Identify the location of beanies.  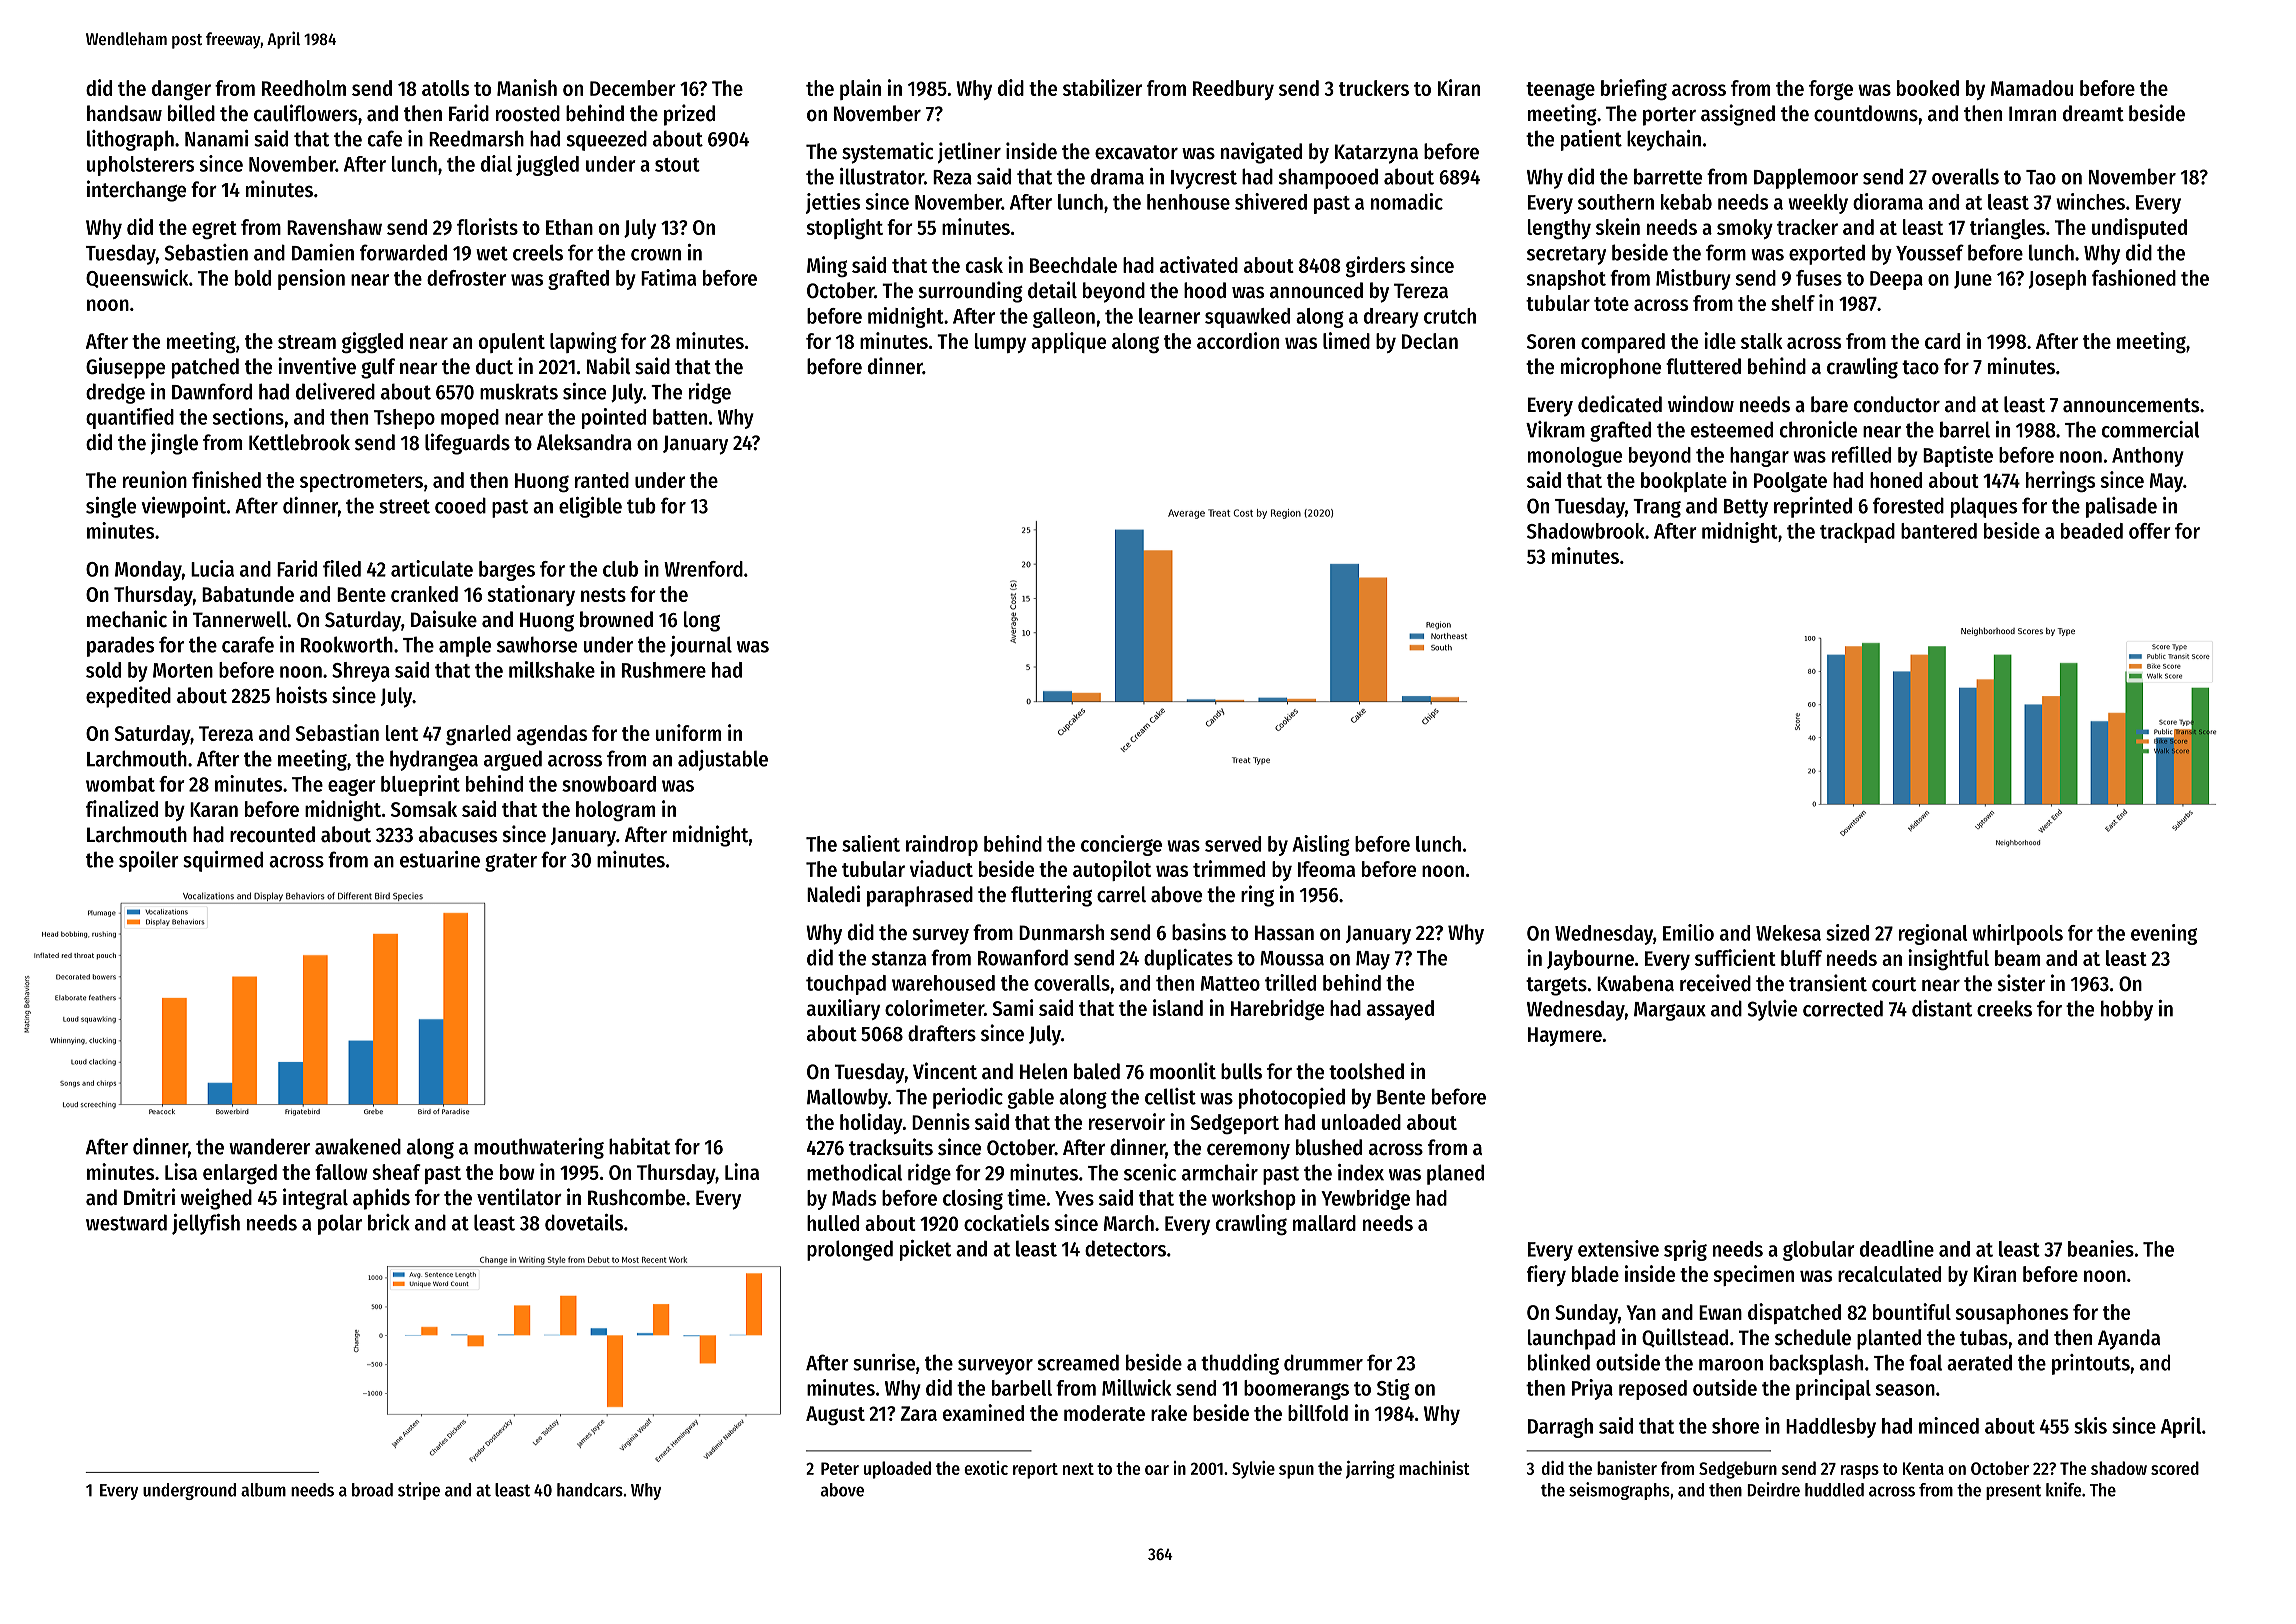
(2101, 1248).
